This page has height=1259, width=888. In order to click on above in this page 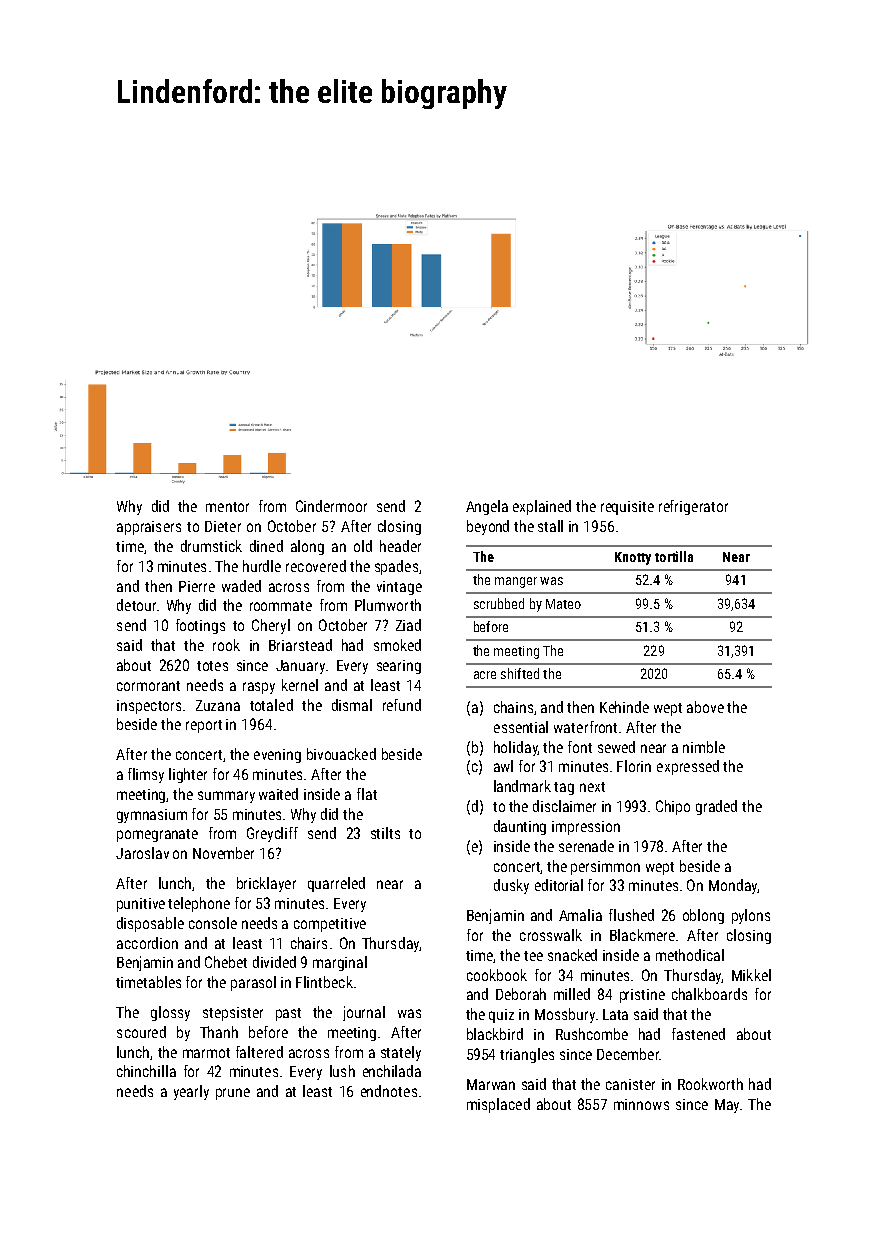, I will do `click(705, 707)`.
